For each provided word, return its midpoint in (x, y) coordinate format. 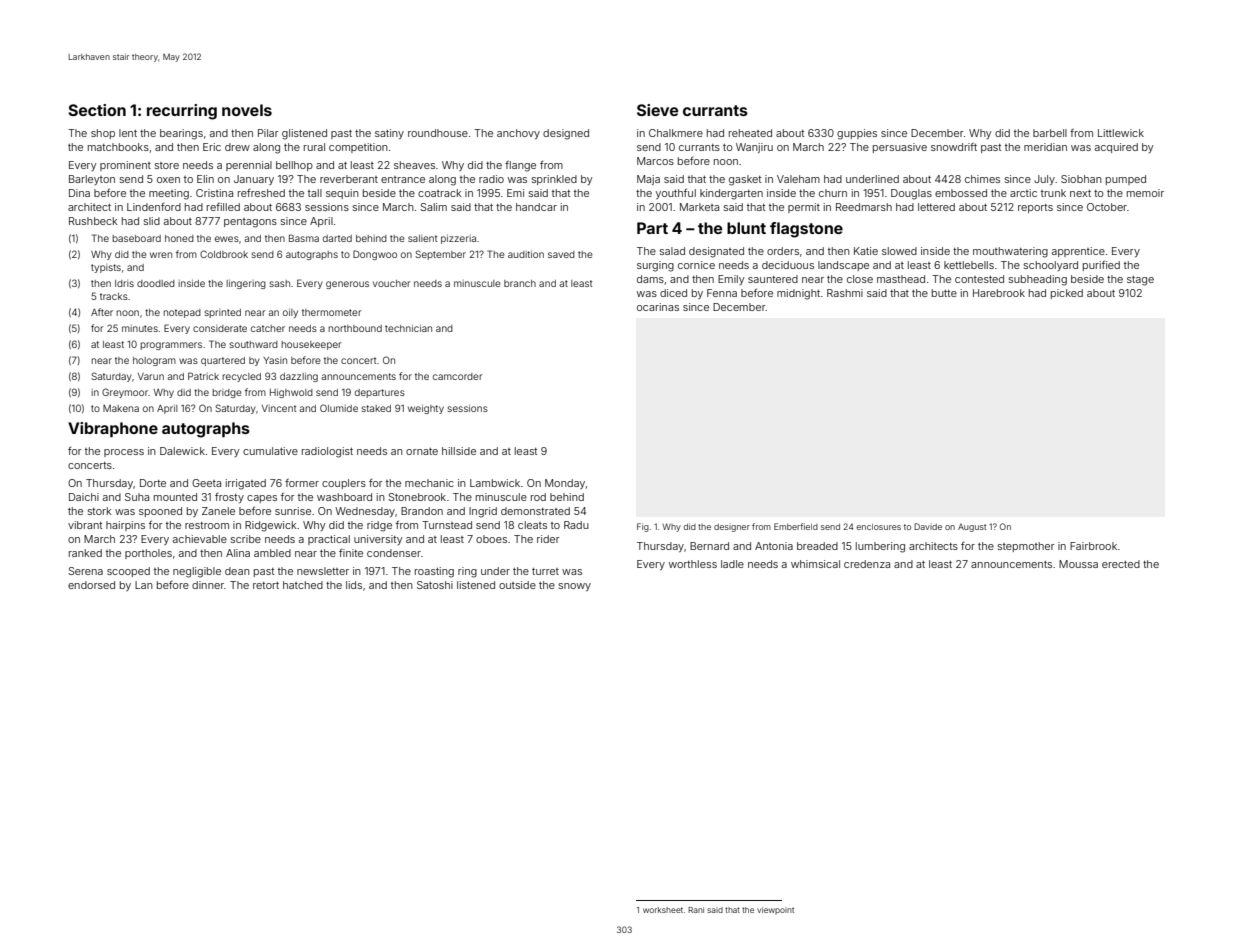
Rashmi (845, 293)
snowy (575, 587)
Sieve (657, 110)
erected (1121, 564)
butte (944, 293)
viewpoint (775, 910)
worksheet (663, 910)
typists (106, 268)
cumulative (270, 451)
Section (97, 110)
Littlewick (1121, 133)
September (440, 255)
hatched (303, 585)
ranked (85, 553)
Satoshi (435, 585)
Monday (565, 484)
